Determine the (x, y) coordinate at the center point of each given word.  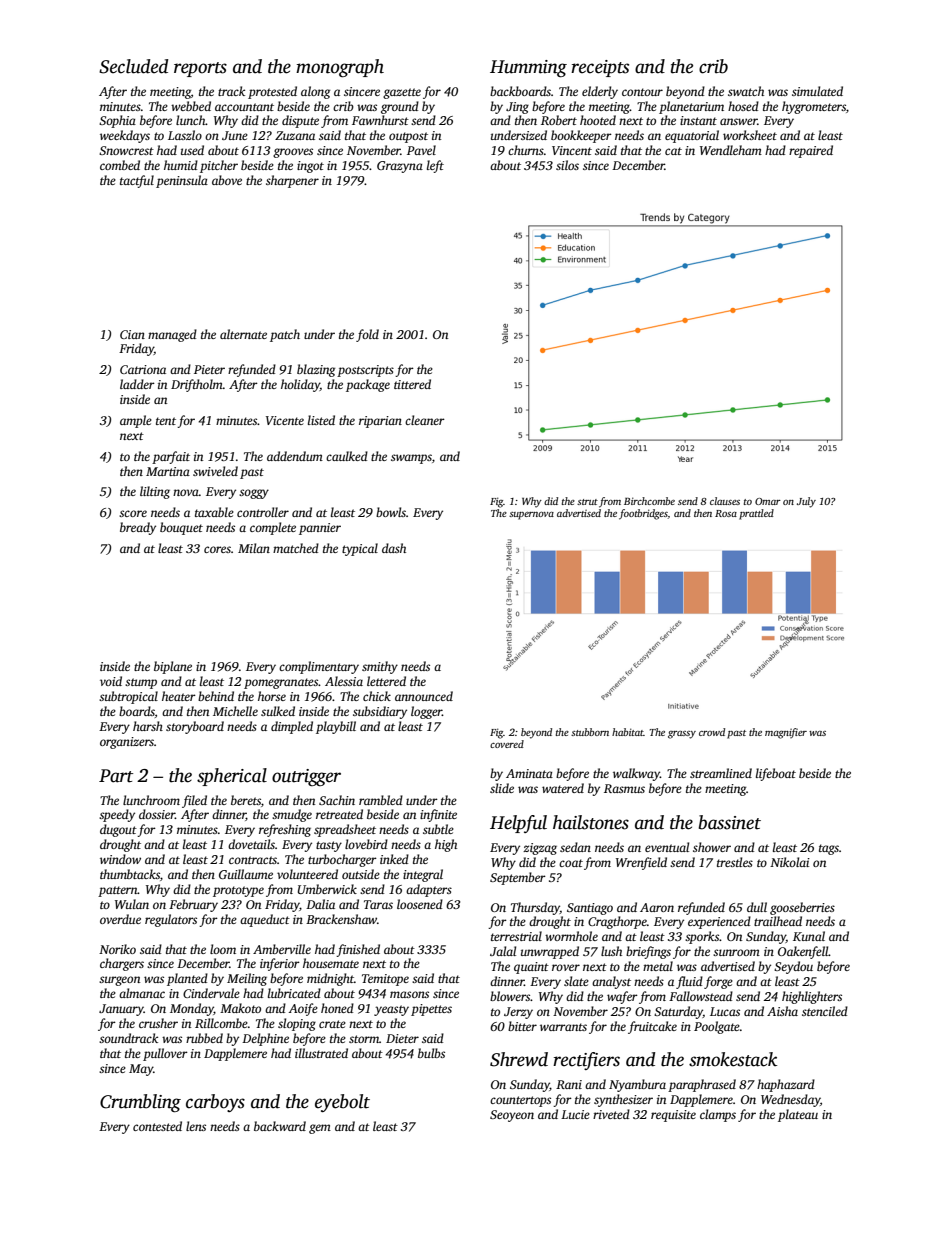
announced (424, 696)
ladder (137, 384)
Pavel (421, 150)
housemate (331, 963)
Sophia (117, 121)
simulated (817, 91)
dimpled (292, 727)
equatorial (692, 136)
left (435, 166)
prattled (756, 514)
